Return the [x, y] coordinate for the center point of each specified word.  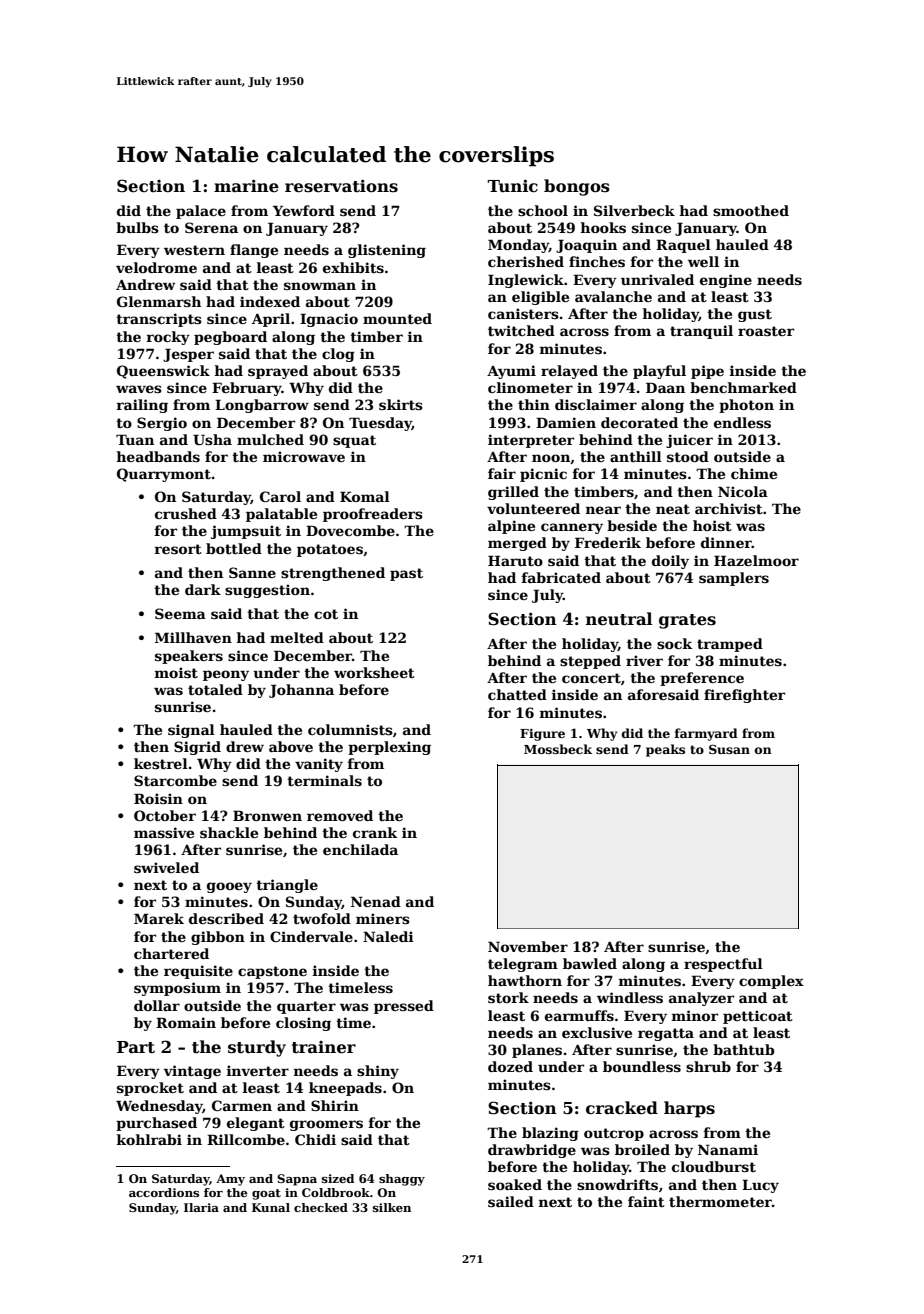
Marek [159, 918]
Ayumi [511, 372]
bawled [590, 963]
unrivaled [657, 279]
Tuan [135, 439]
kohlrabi [149, 1139]
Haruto [515, 560]
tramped [730, 645]
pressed [404, 1007]
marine [246, 186]
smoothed [751, 210]
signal [191, 731]
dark [203, 589]
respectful [723, 965]
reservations [341, 186]
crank [375, 832]
